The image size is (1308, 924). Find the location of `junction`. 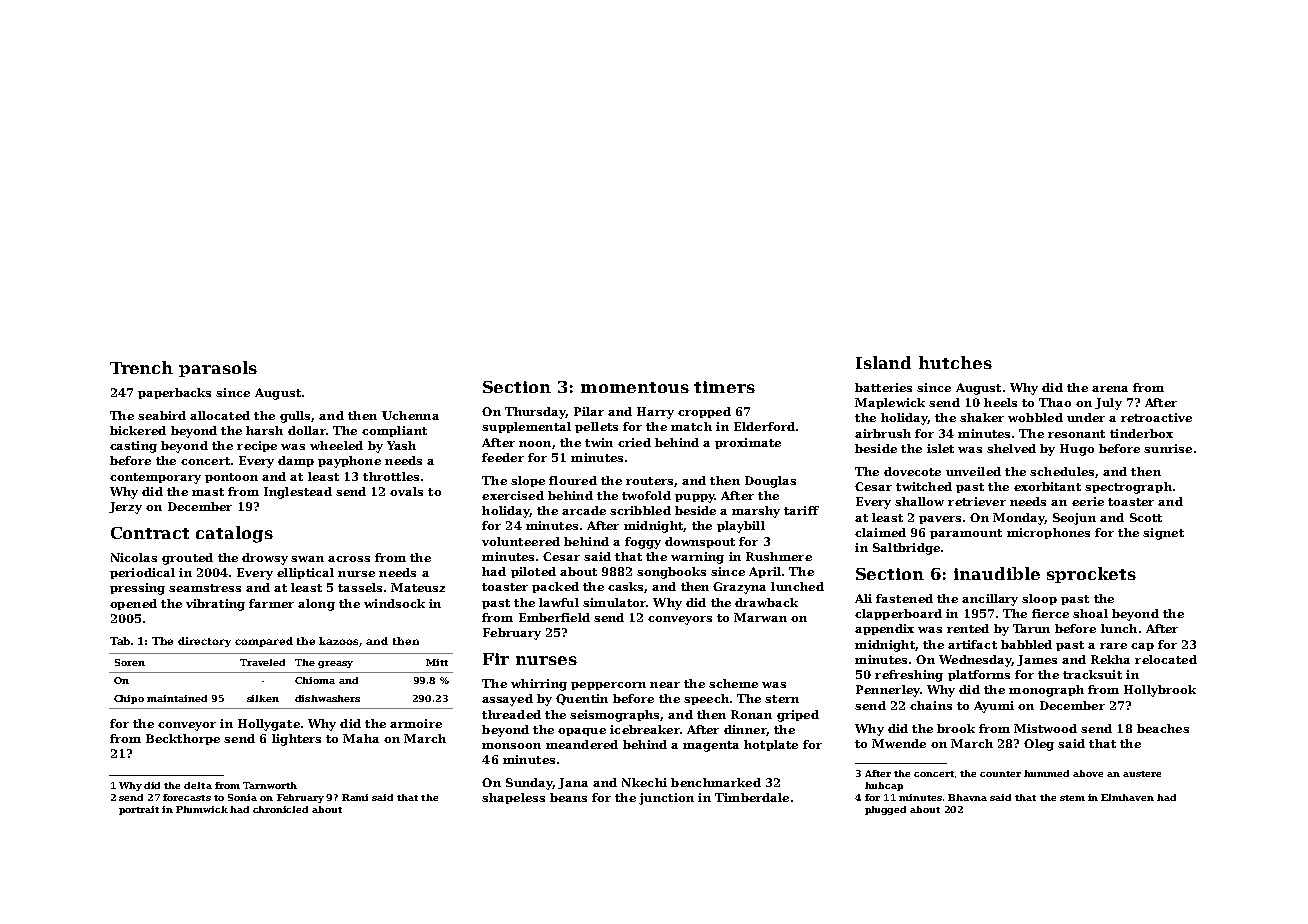

junction is located at coordinates (666, 799).
